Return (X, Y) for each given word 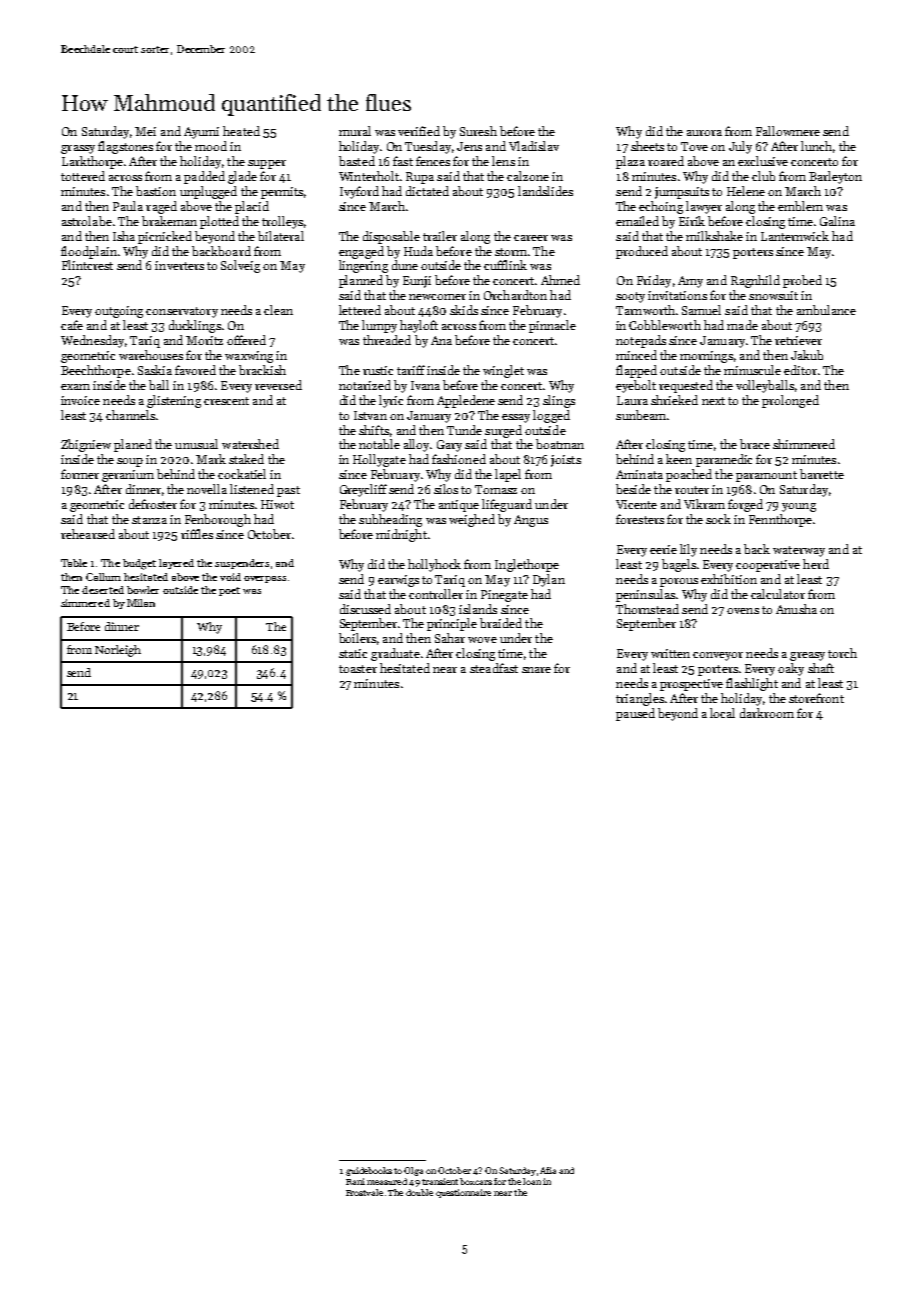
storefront (816, 698)
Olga (413, 1171)
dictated (427, 191)
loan (532, 1181)
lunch (816, 146)
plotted (219, 222)
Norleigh (118, 651)
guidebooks (369, 1171)
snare (536, 670)
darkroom (767, 713)
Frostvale (364, 1192)
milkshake (714, 236)
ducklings (195, 326)
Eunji (417, 282)
